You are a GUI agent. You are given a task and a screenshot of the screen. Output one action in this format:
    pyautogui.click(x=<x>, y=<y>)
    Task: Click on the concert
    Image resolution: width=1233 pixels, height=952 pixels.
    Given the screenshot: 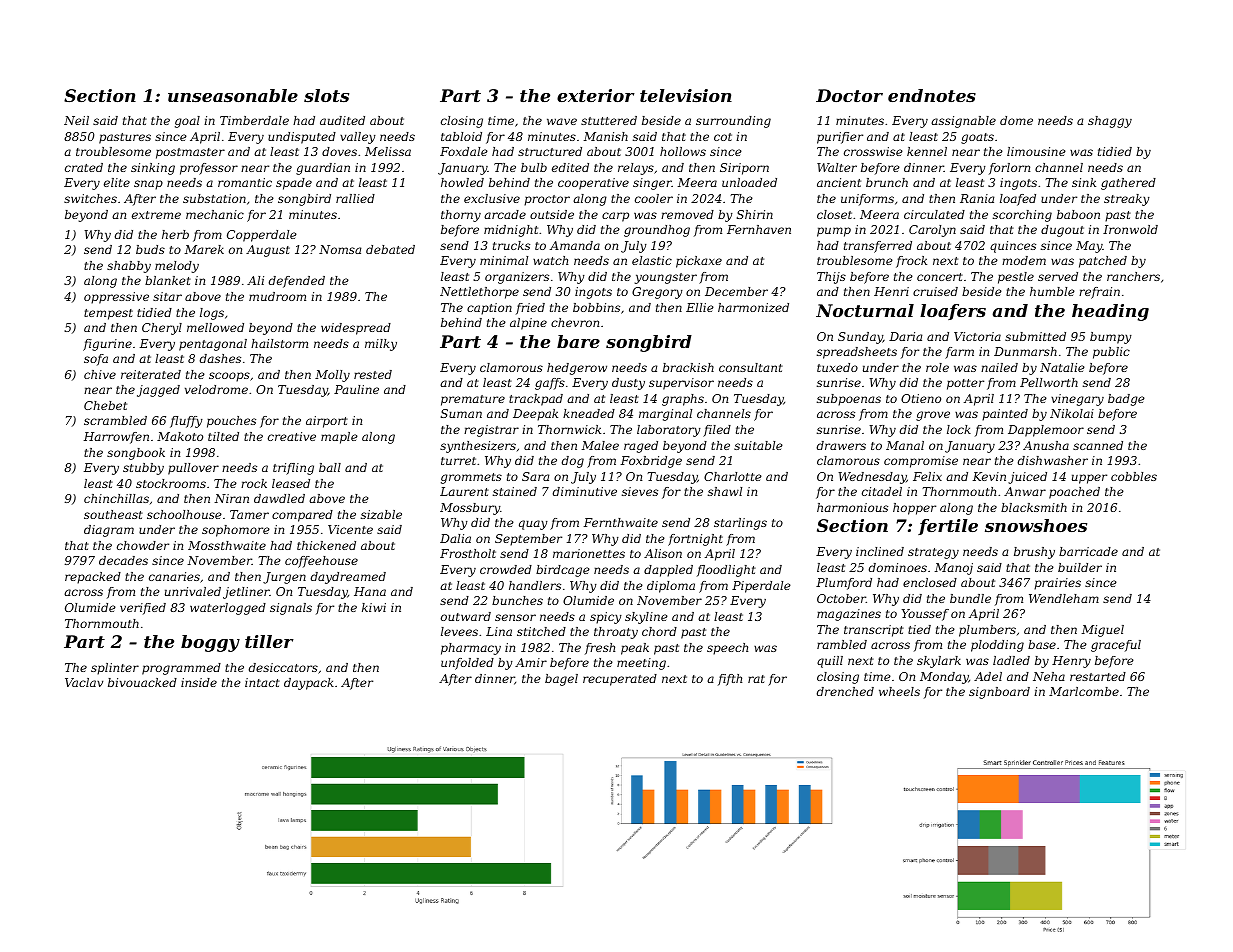 What is the action you would take?
    pyautogui.click(x=940, y=277)
